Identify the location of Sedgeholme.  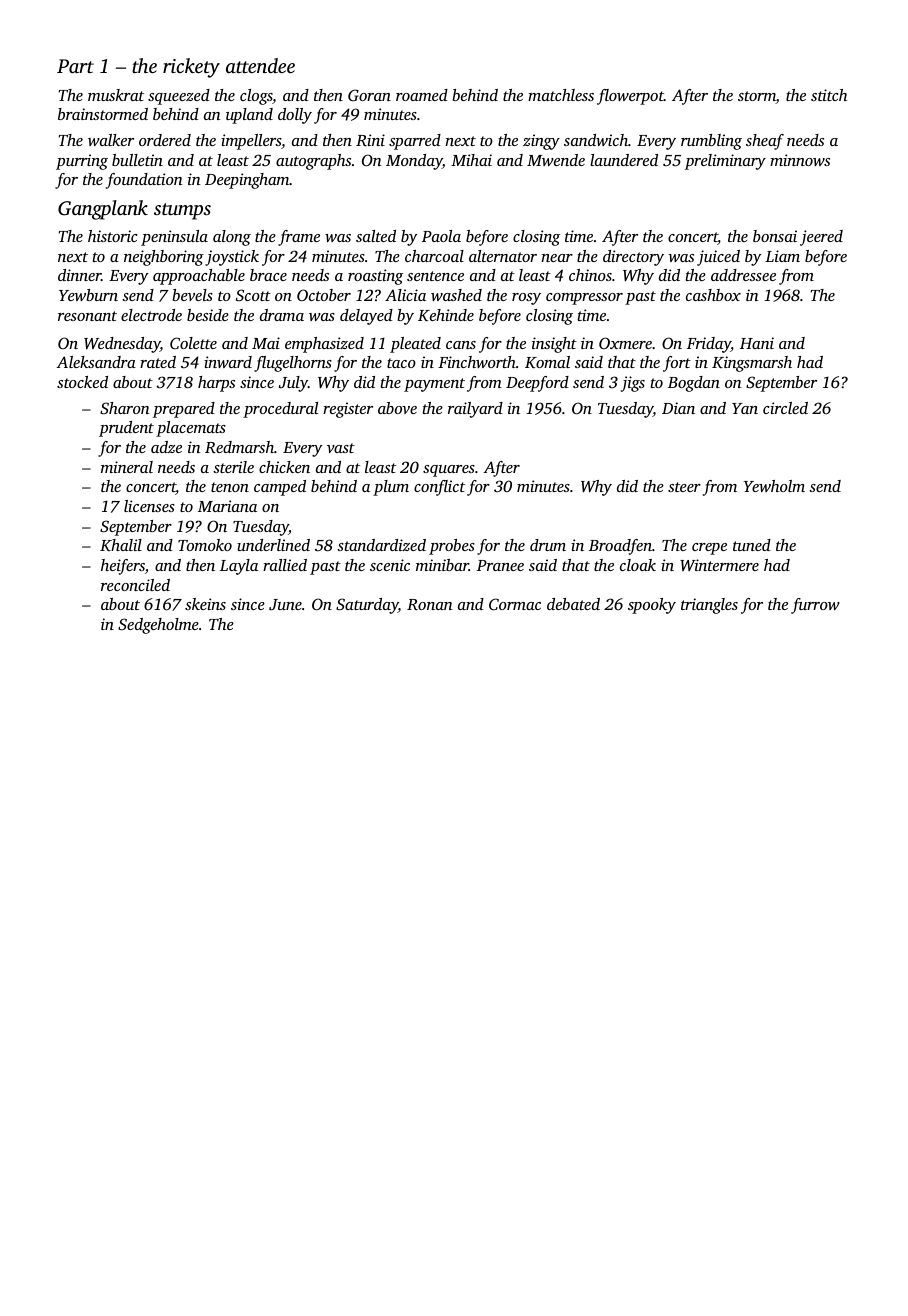
(158, 626).
